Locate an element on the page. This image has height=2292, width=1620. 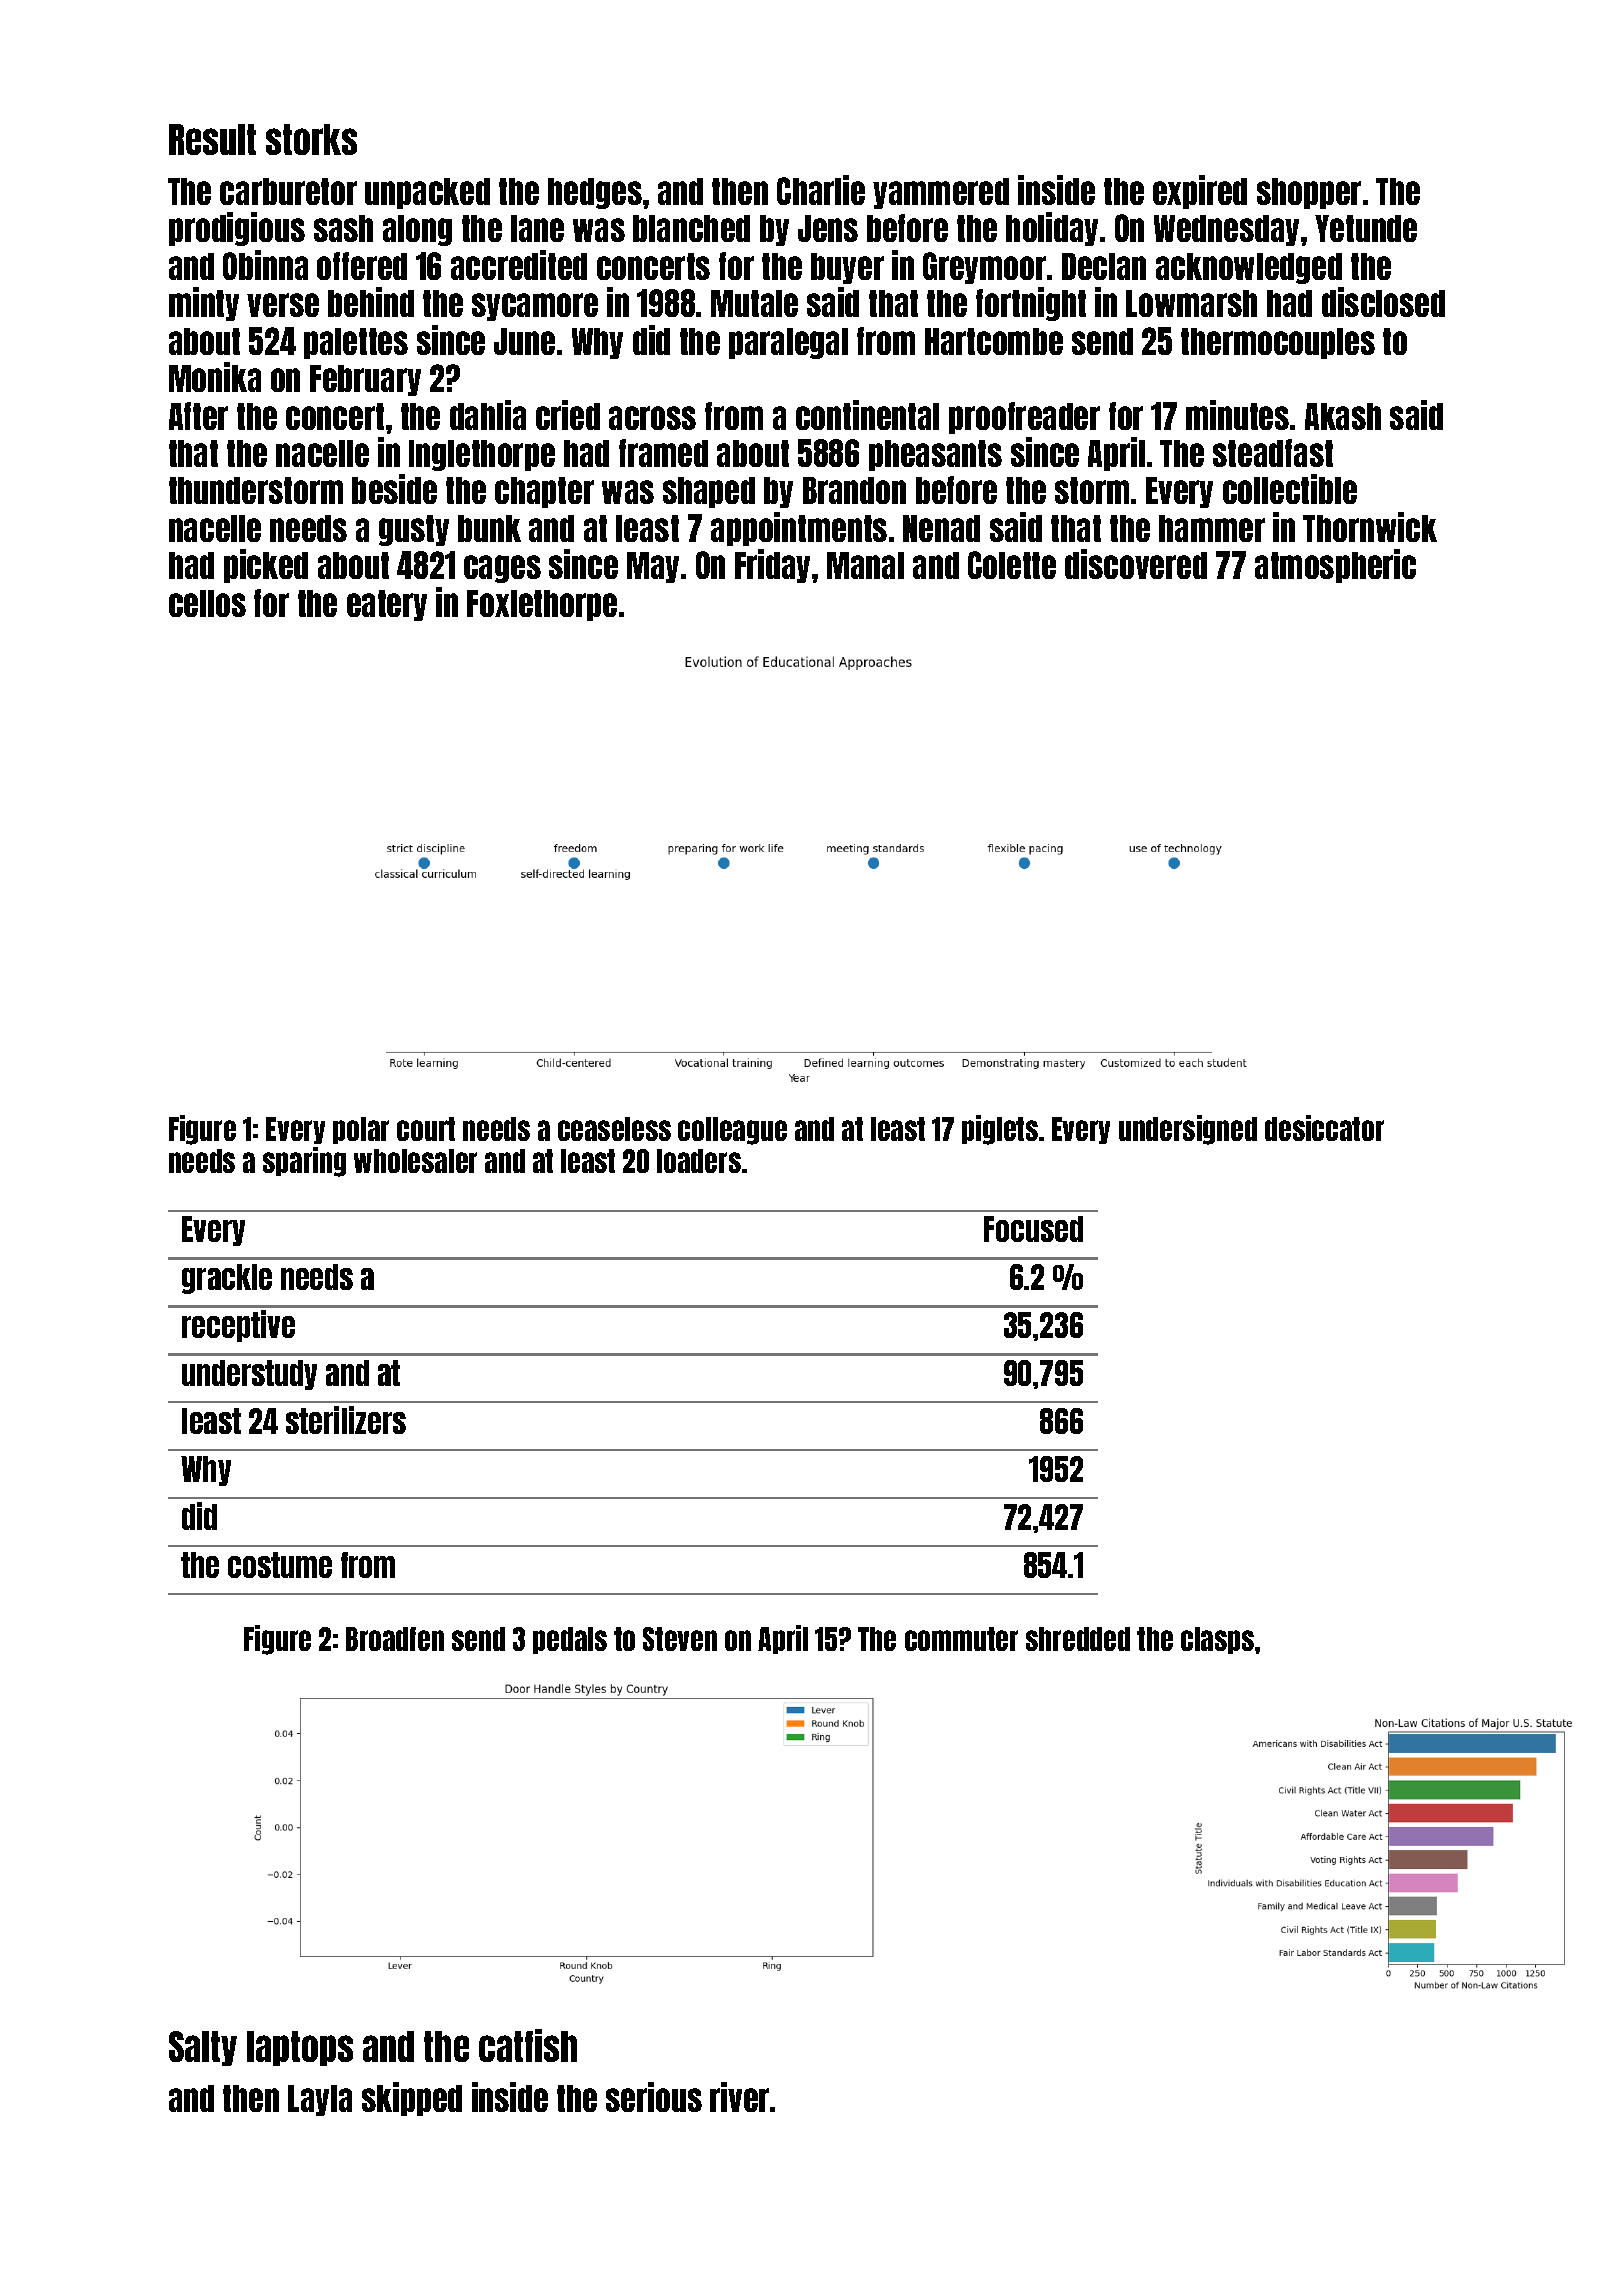
desiccator is located at coordinates (1324, 1128).
